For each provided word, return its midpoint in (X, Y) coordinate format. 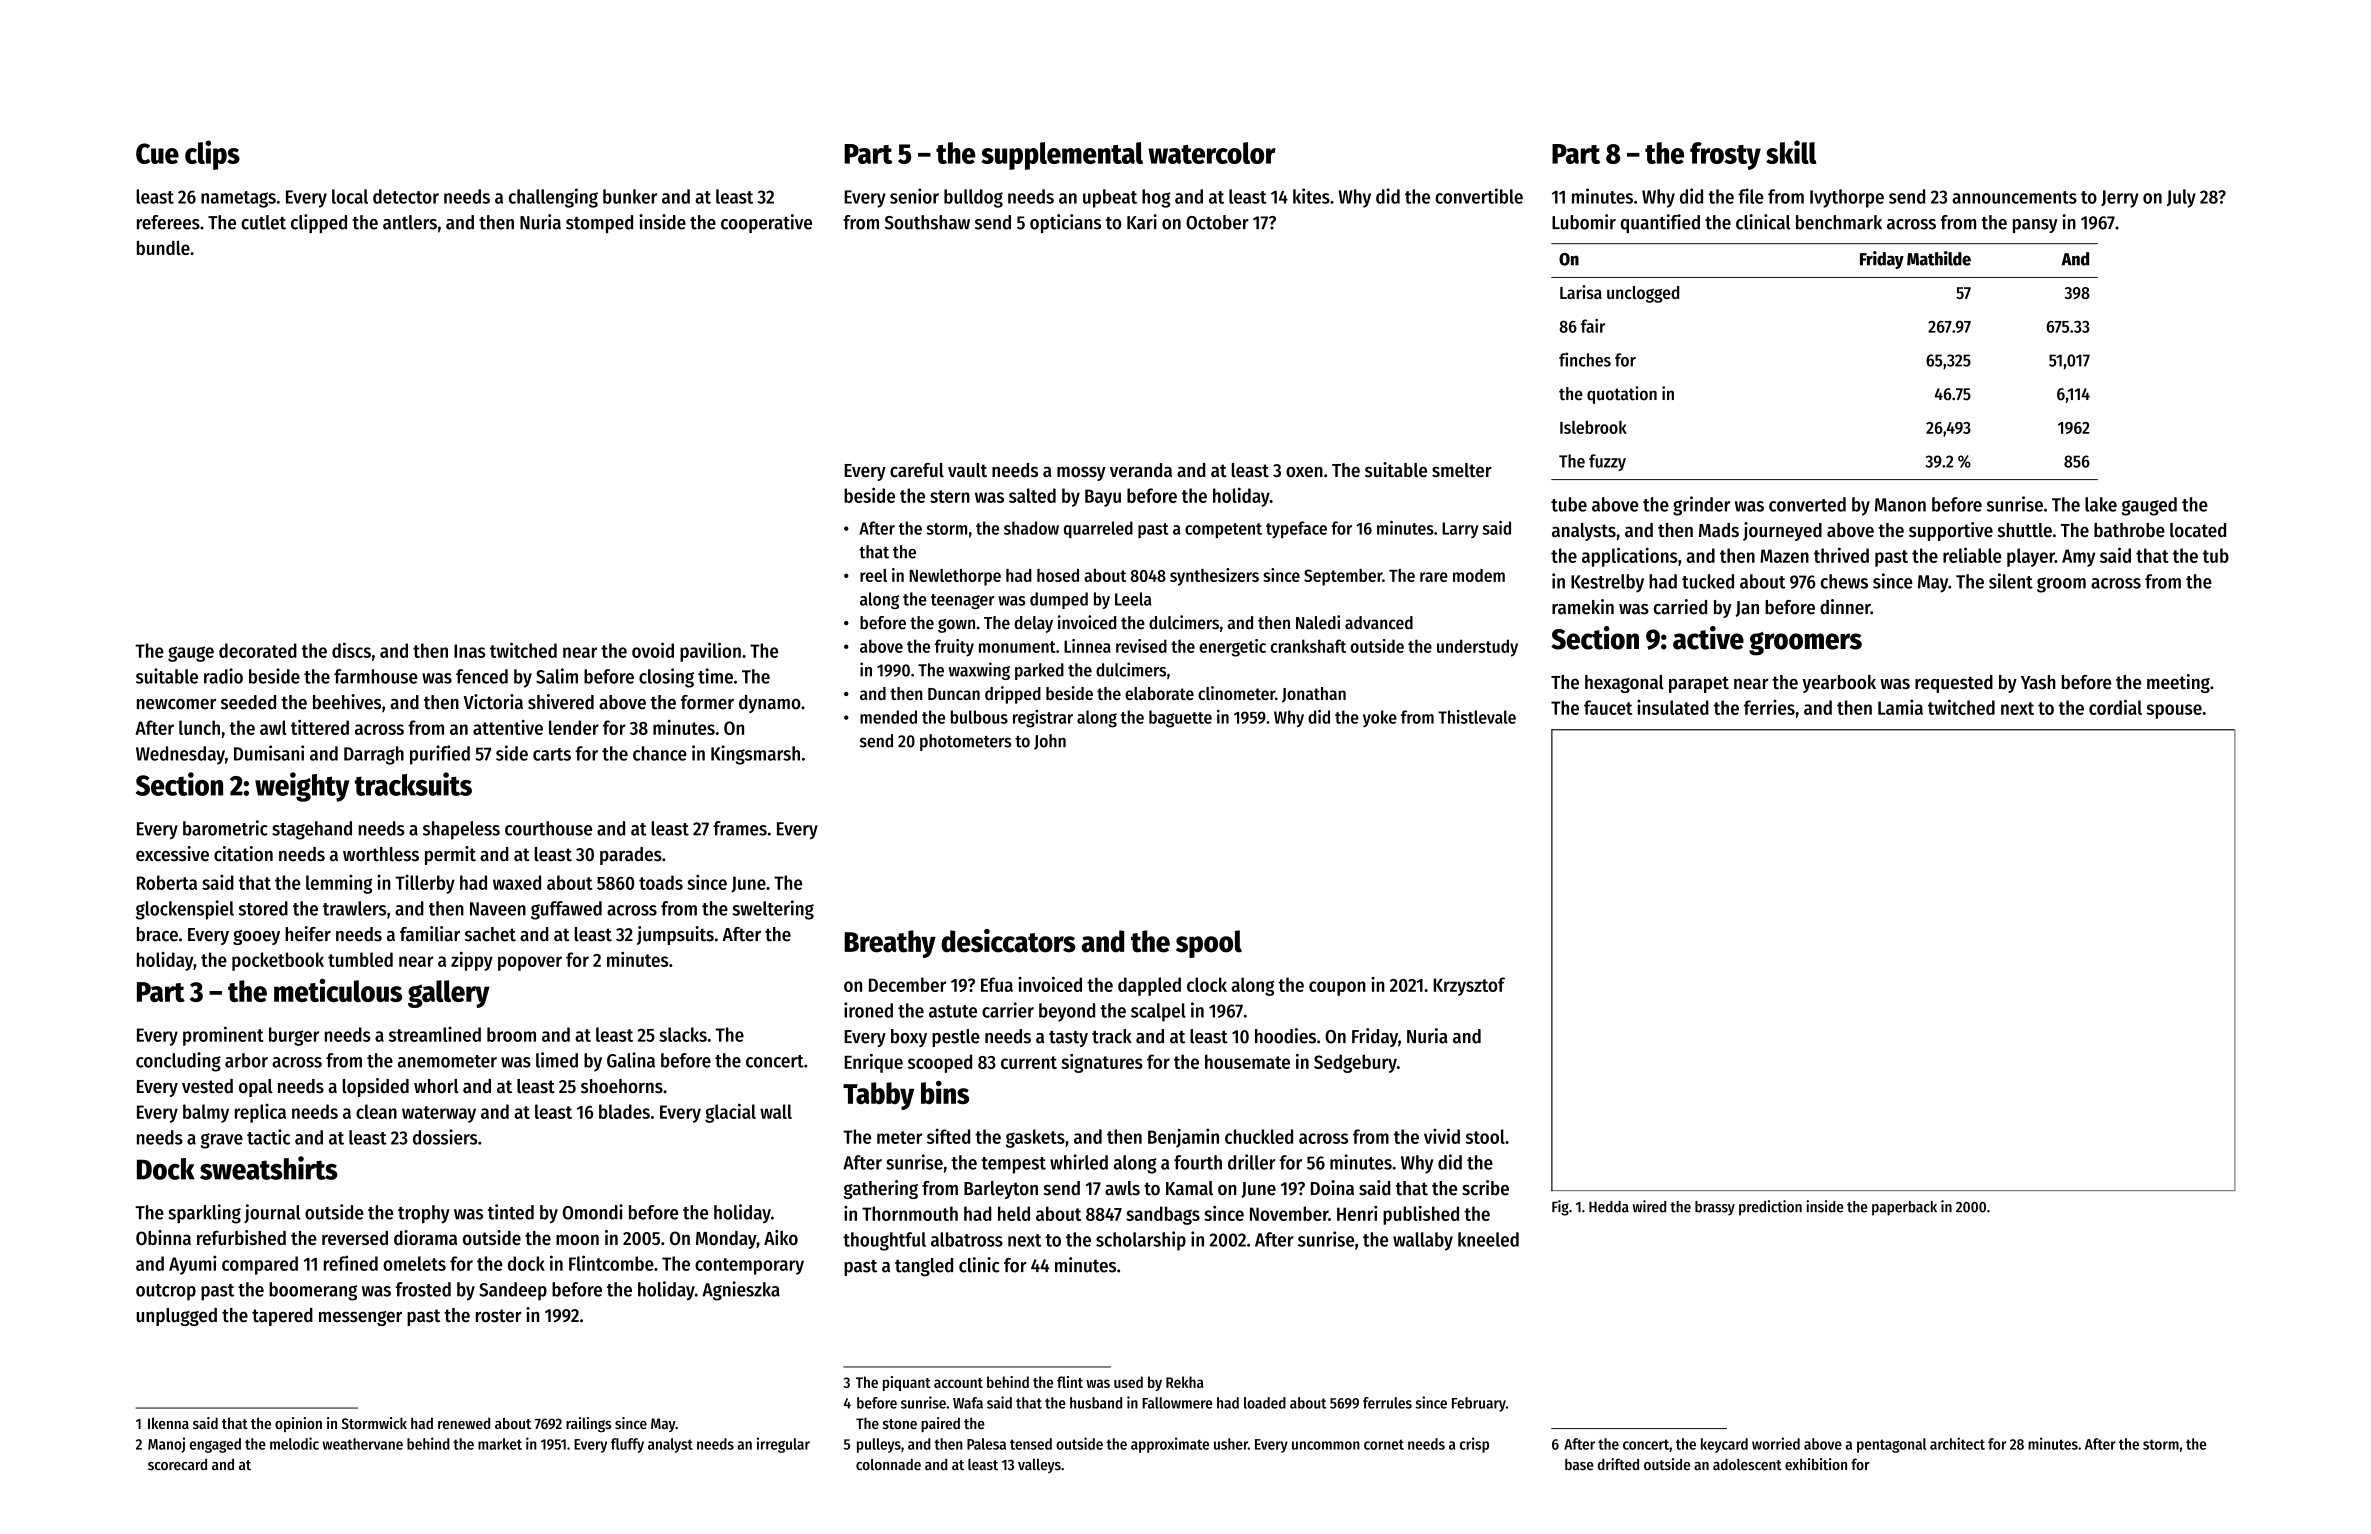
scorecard (177, 1465)
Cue (157, 153)
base (1579, 1464)
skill (1791, 152)
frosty (1725, 156)
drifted (1618, 1464)
